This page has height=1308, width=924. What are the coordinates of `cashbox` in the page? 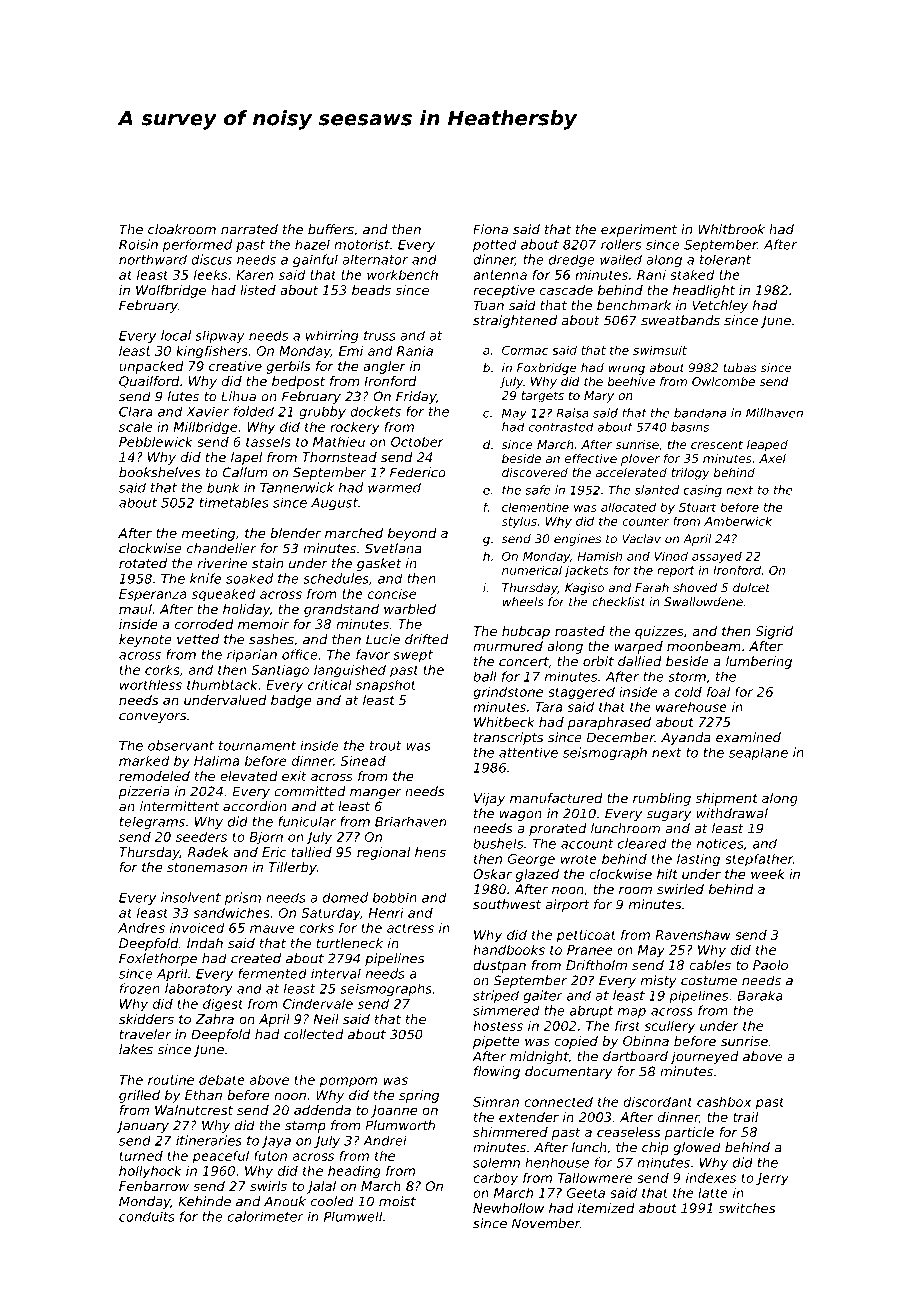 It's located at (724, 1102).
